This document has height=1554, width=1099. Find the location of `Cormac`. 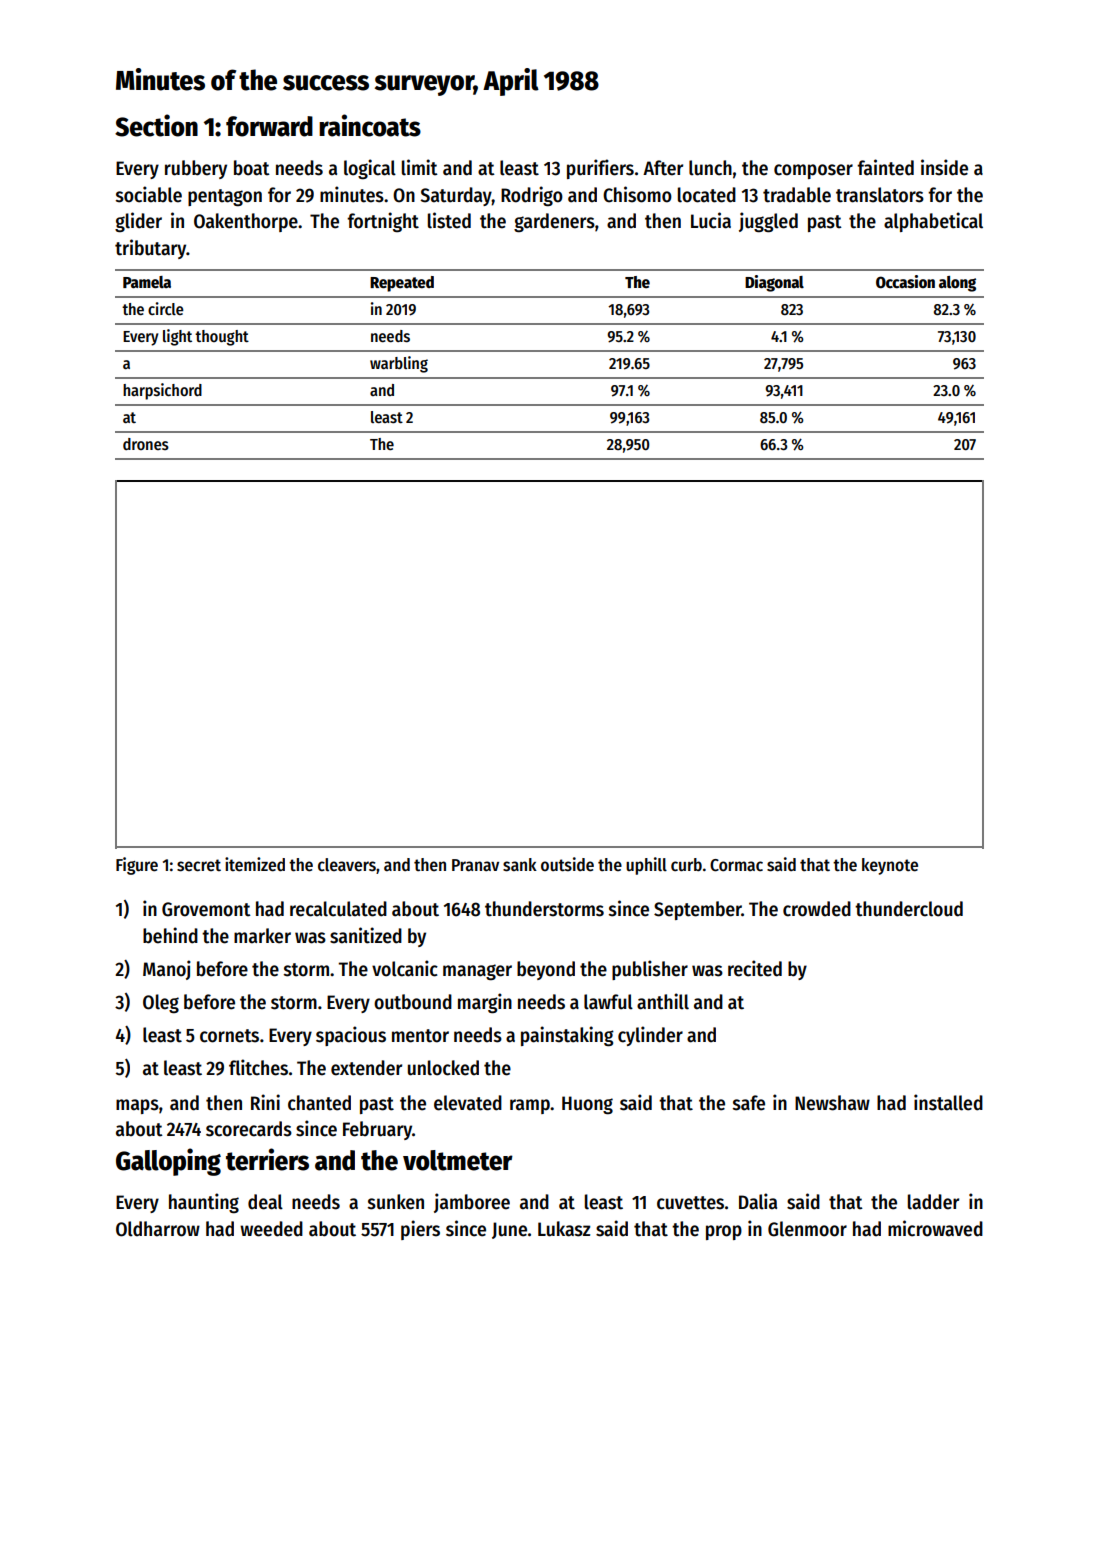

Cormac is located at coordinates (736, 865).
